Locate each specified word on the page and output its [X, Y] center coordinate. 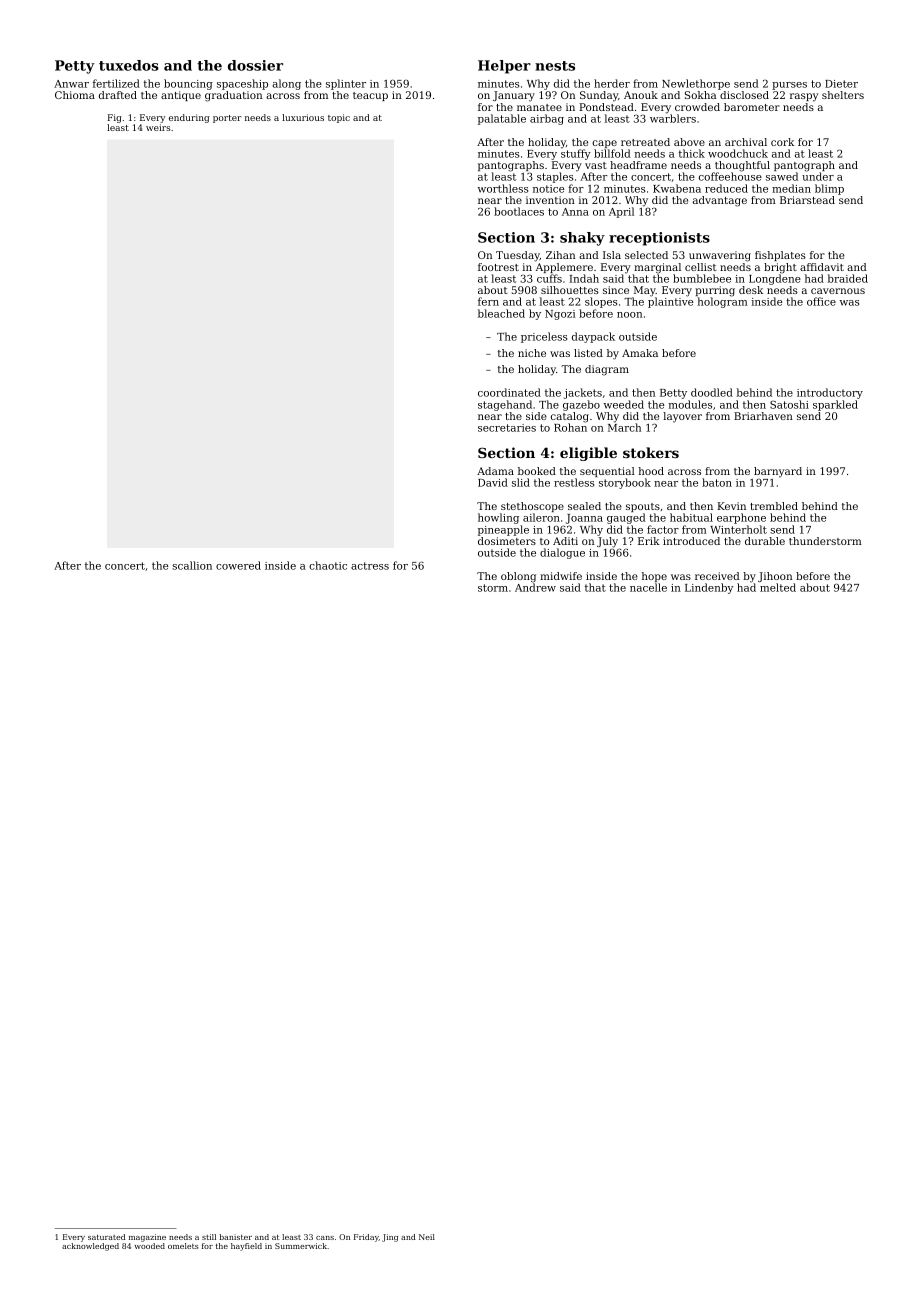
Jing [390, 1238]
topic [339, 118]
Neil [427, 1237]
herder [612, 83]
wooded [150, 1246]
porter [227, 119]
